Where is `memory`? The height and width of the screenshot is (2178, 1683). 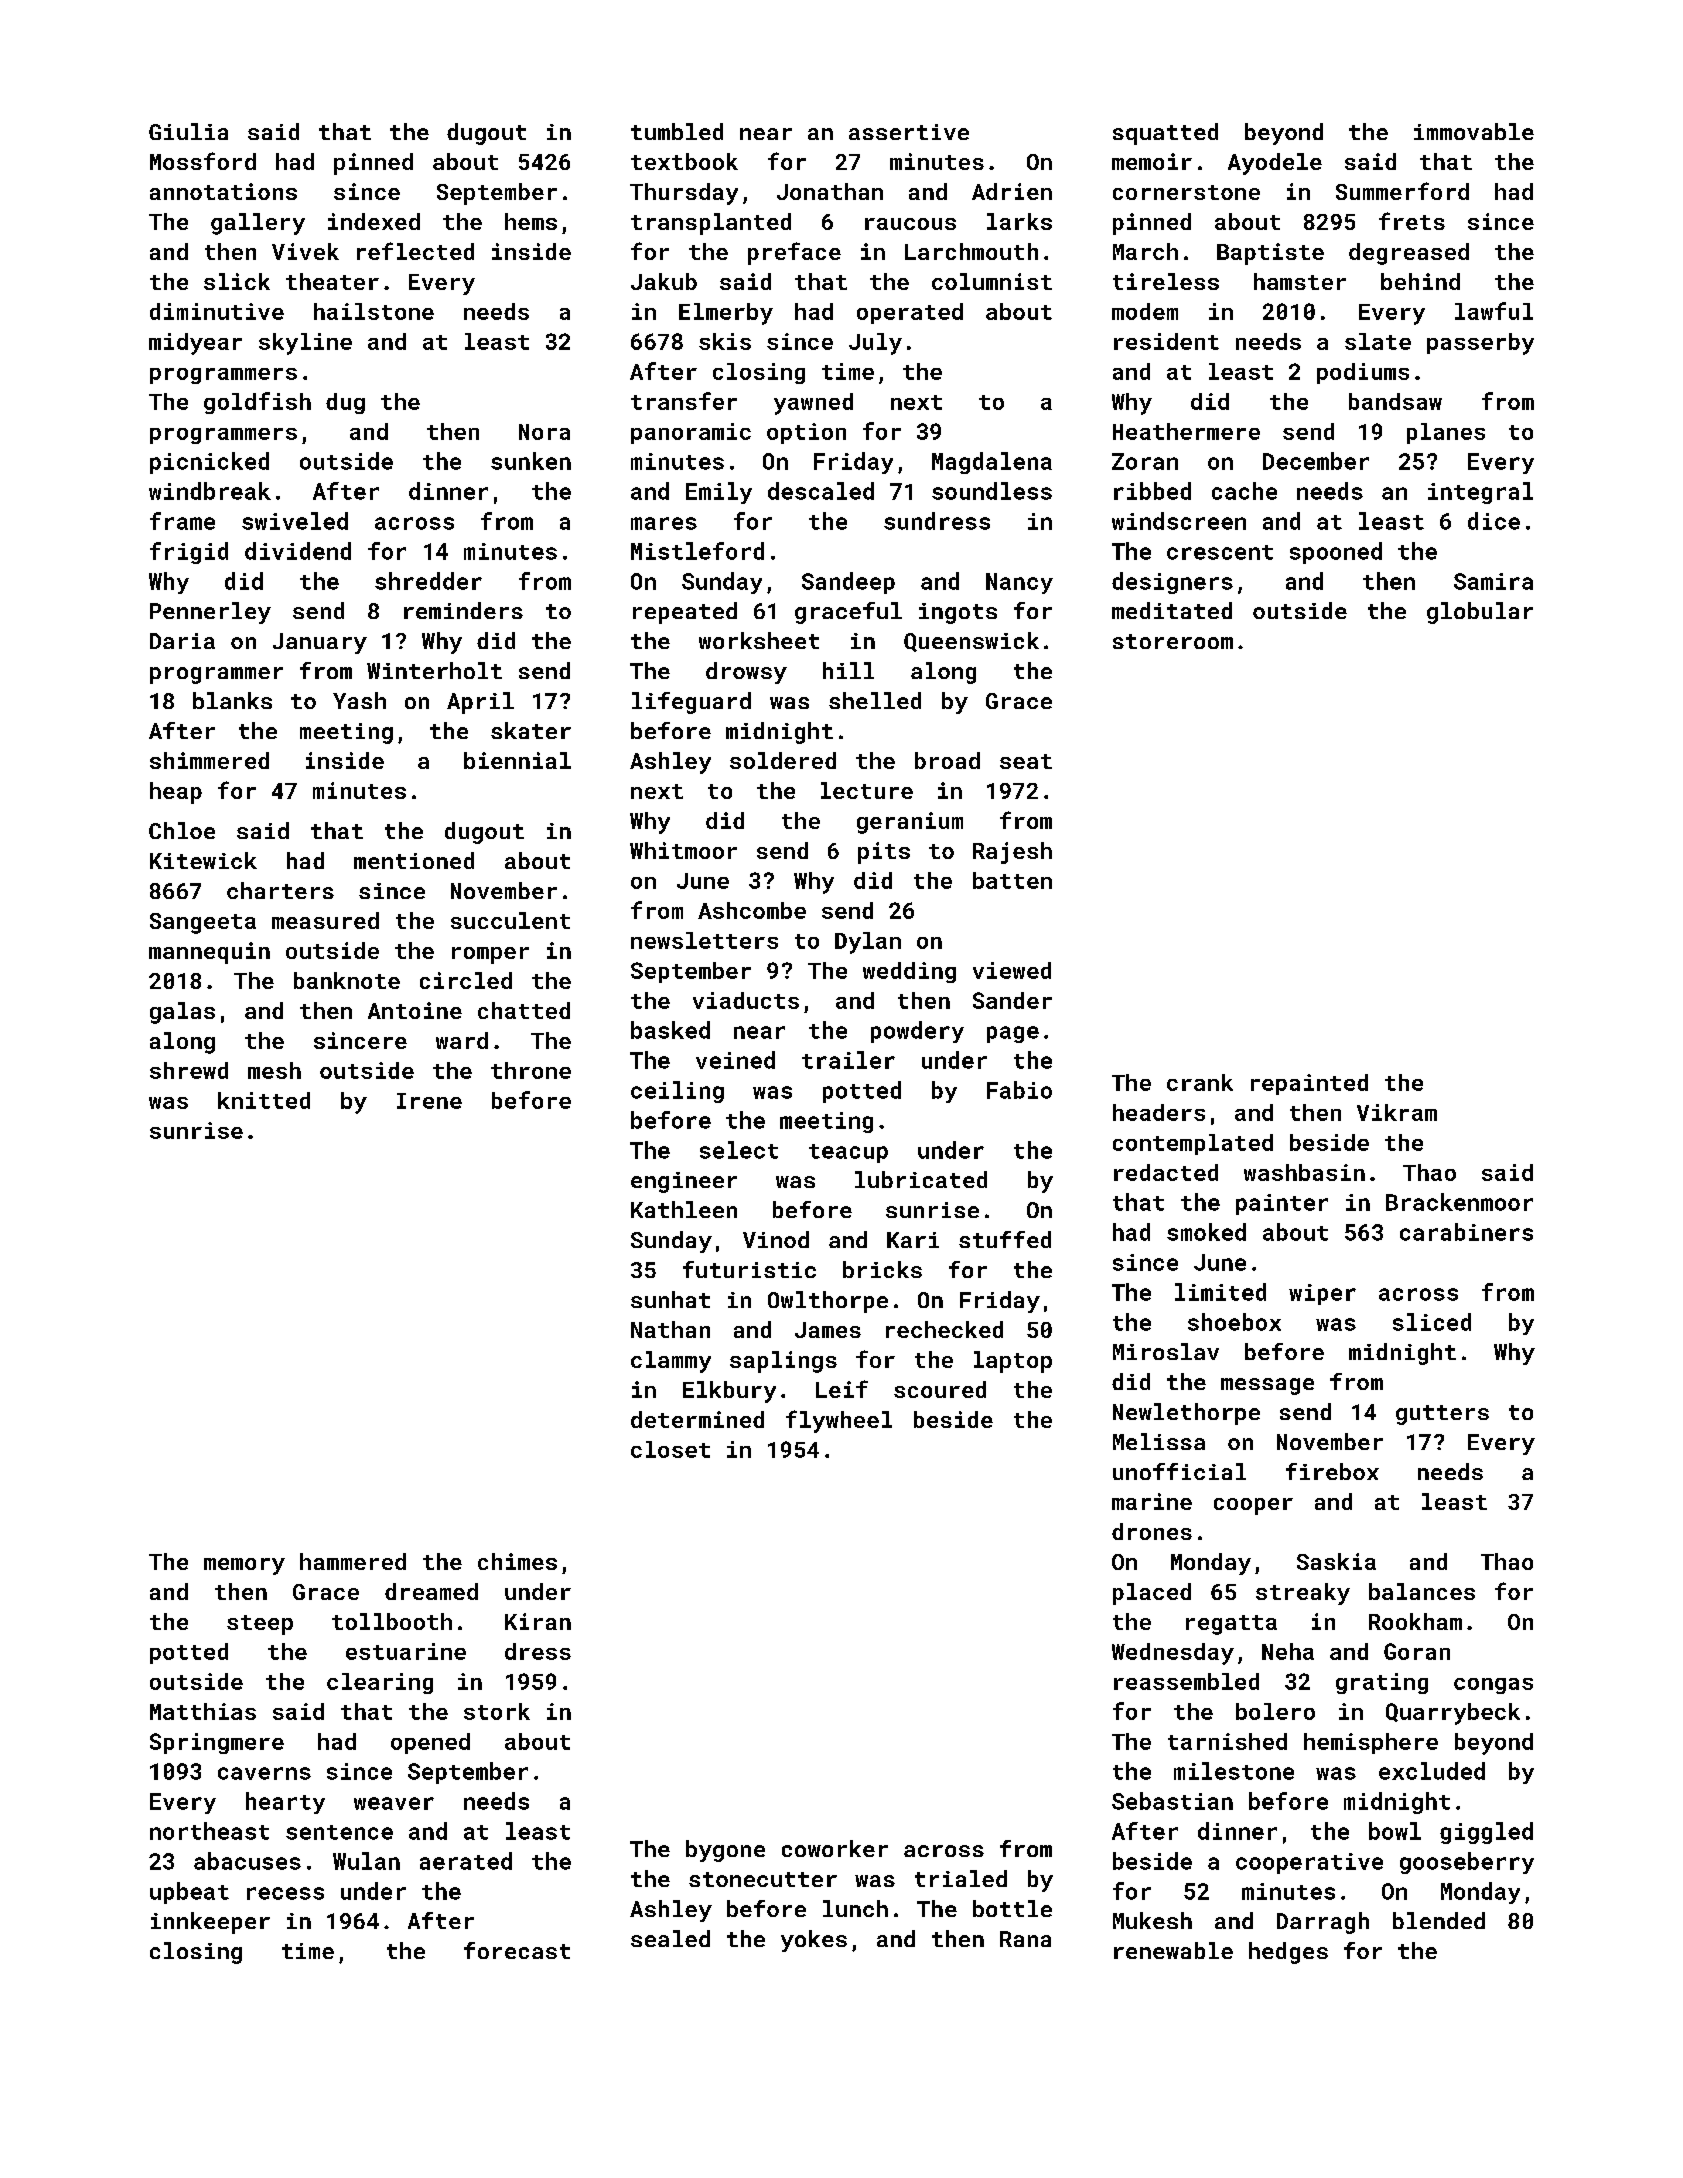 memory is located at coordinates (244, 1566).
